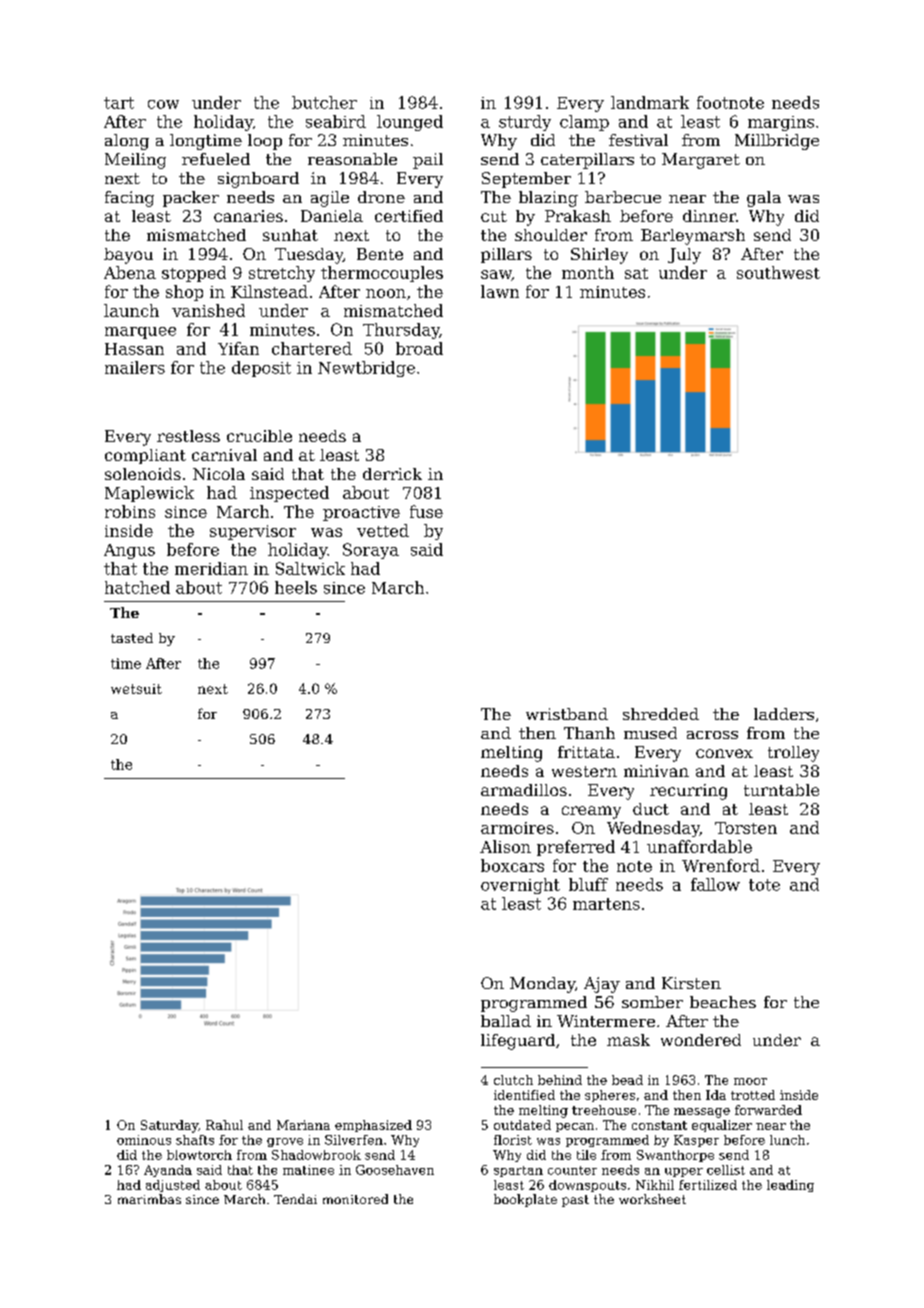 This document has height=1308, width=924. What do you see at coordinates (419, 348) in the document?
I see `broad` at bounding box center [419, 348].
